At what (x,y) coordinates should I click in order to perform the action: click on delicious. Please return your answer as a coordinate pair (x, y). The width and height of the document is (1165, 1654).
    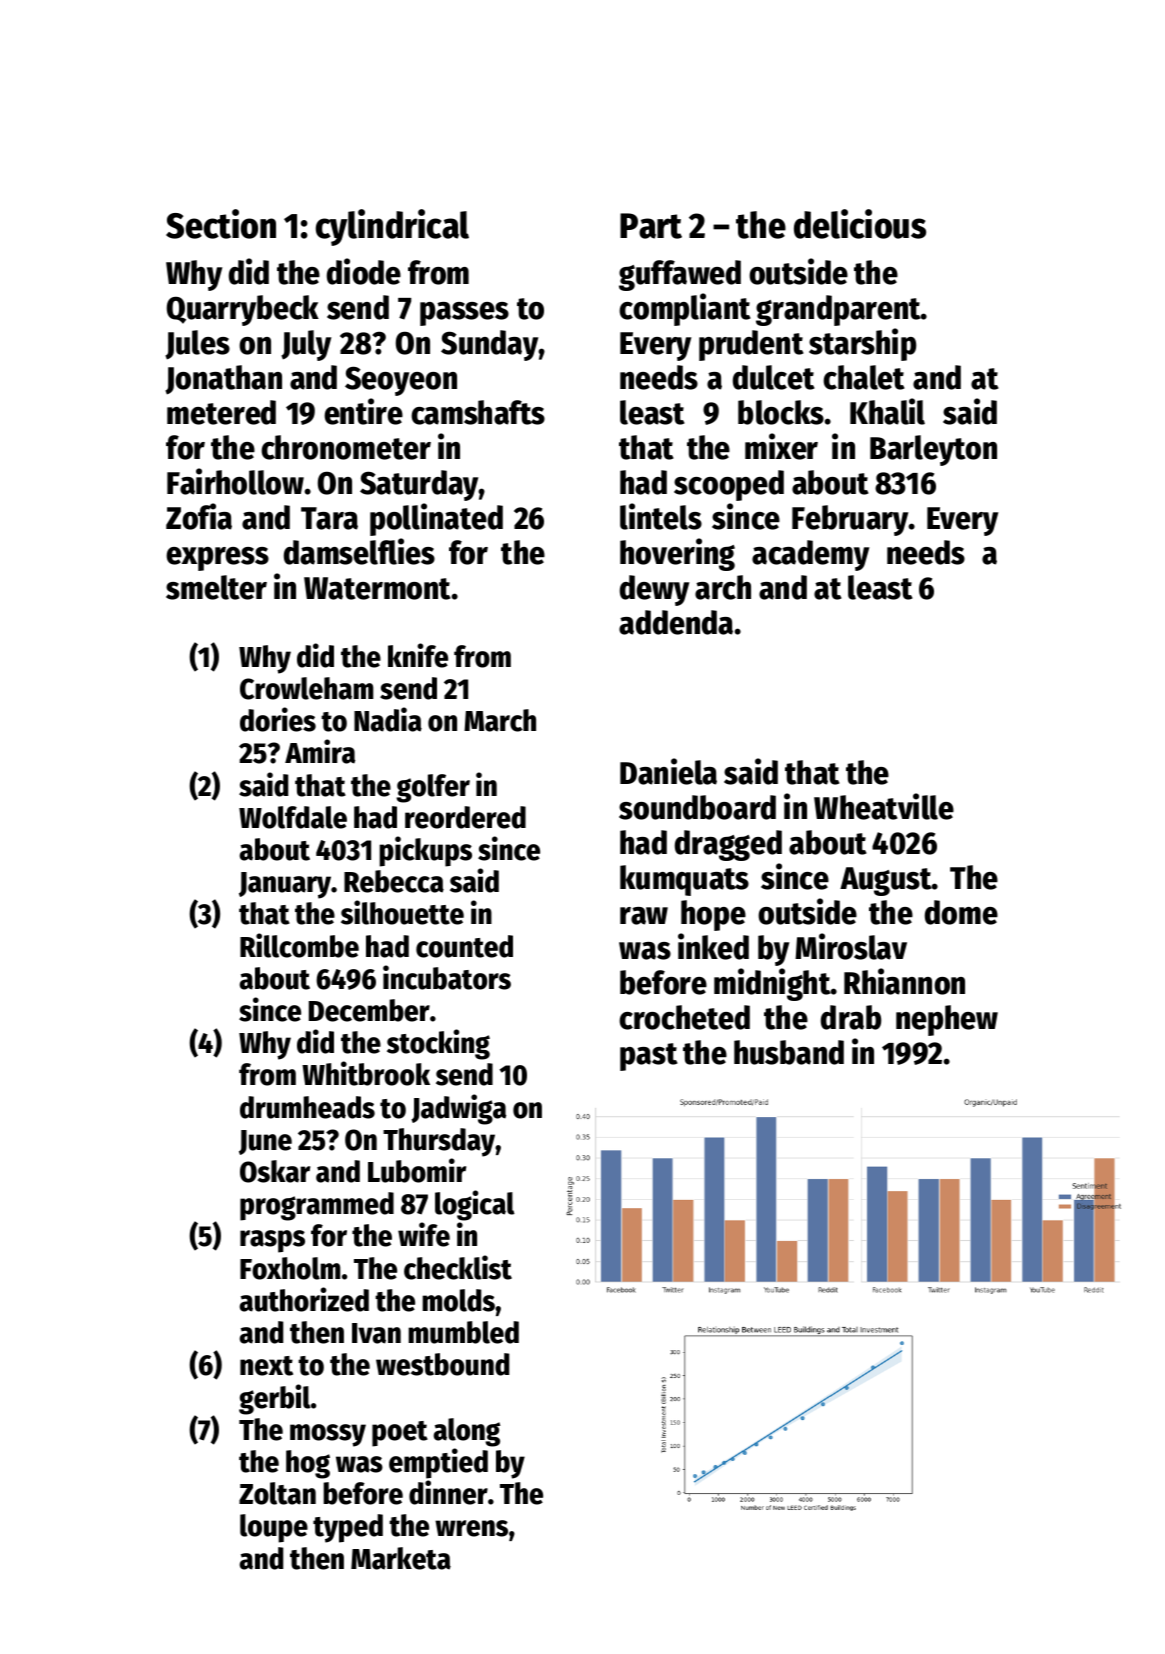
    Looking at the image, I should click on (860, 224).
